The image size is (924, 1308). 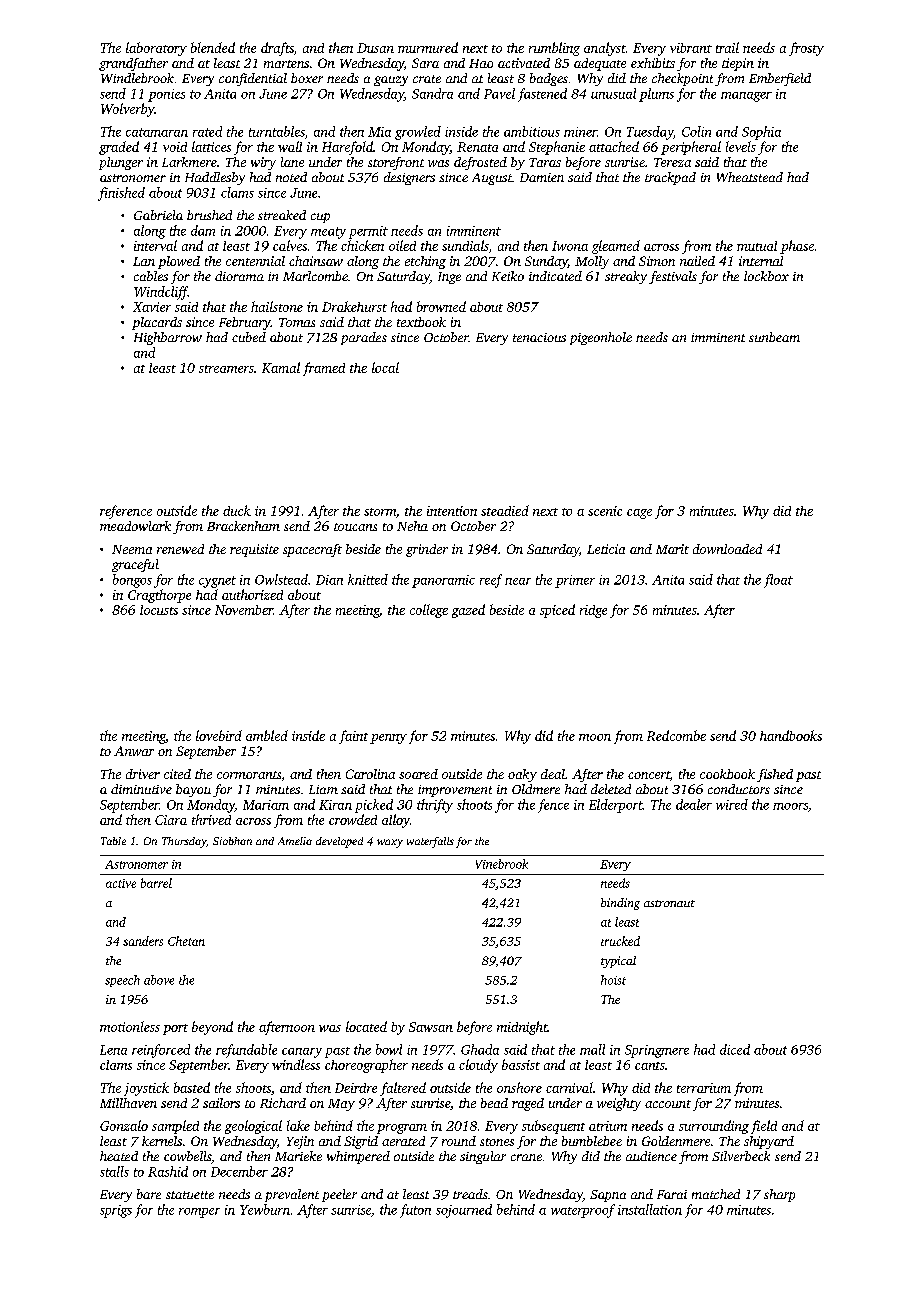 I want to click on Wolverby, so click(x=127, y=110).
